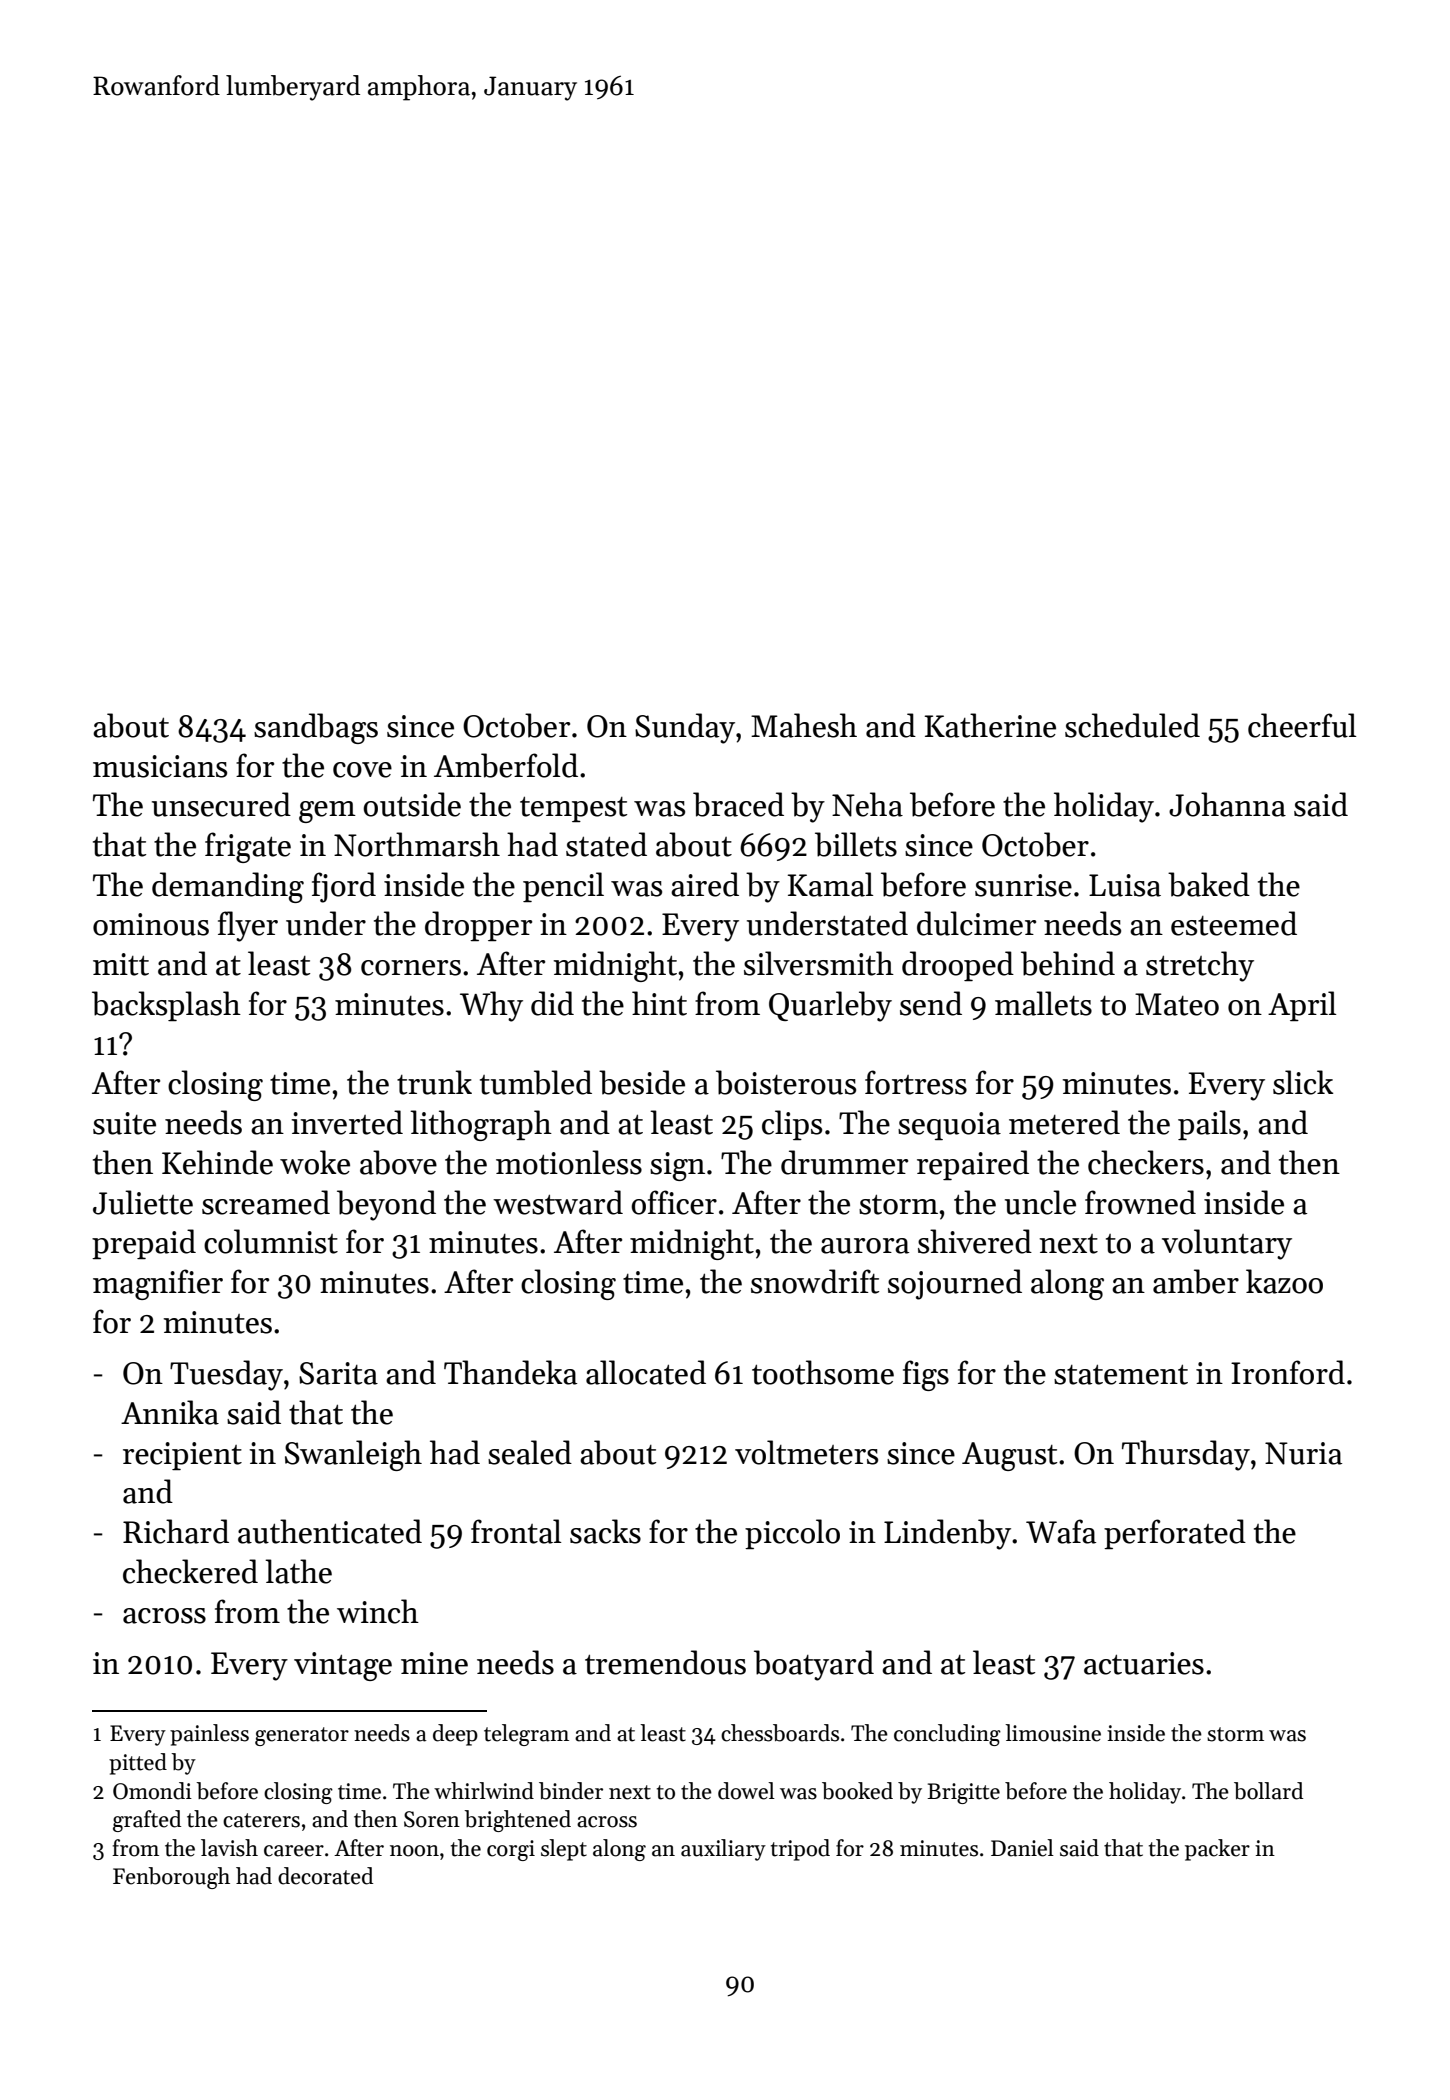 The height and width of the screenshot is (2100, 1450). What do you see at coordinates (338, 1373) in the screenshot?
I see `Sarita` at bounding box center [338, 1373].
